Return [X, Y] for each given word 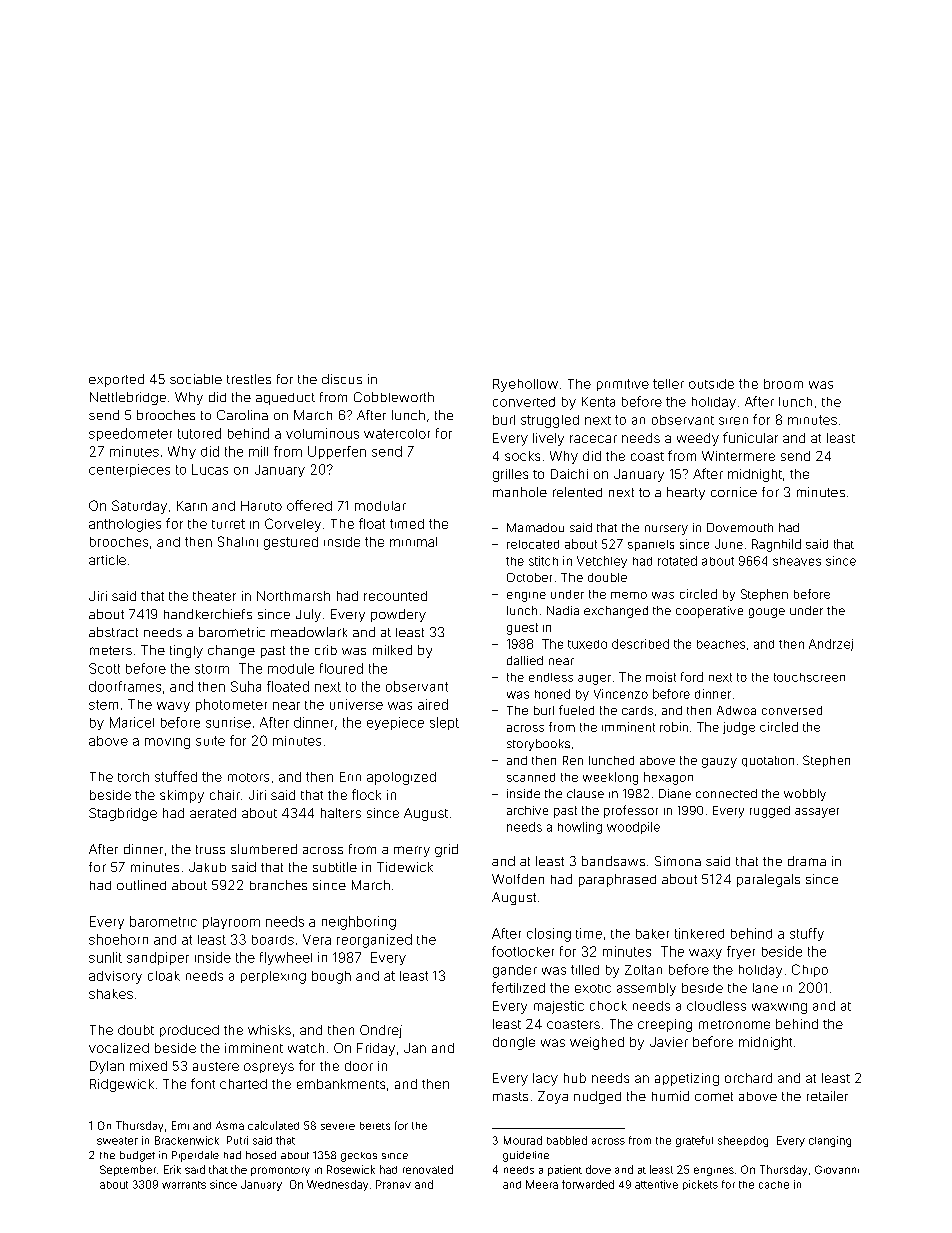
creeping [665, 1025]
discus [342, 379]
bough [331, 977]
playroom [231, 923]
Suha [246, 686]
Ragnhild [776, 545]
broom [783, 384]
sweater [117, 1141]
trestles [249, 379]
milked [392, 650]
